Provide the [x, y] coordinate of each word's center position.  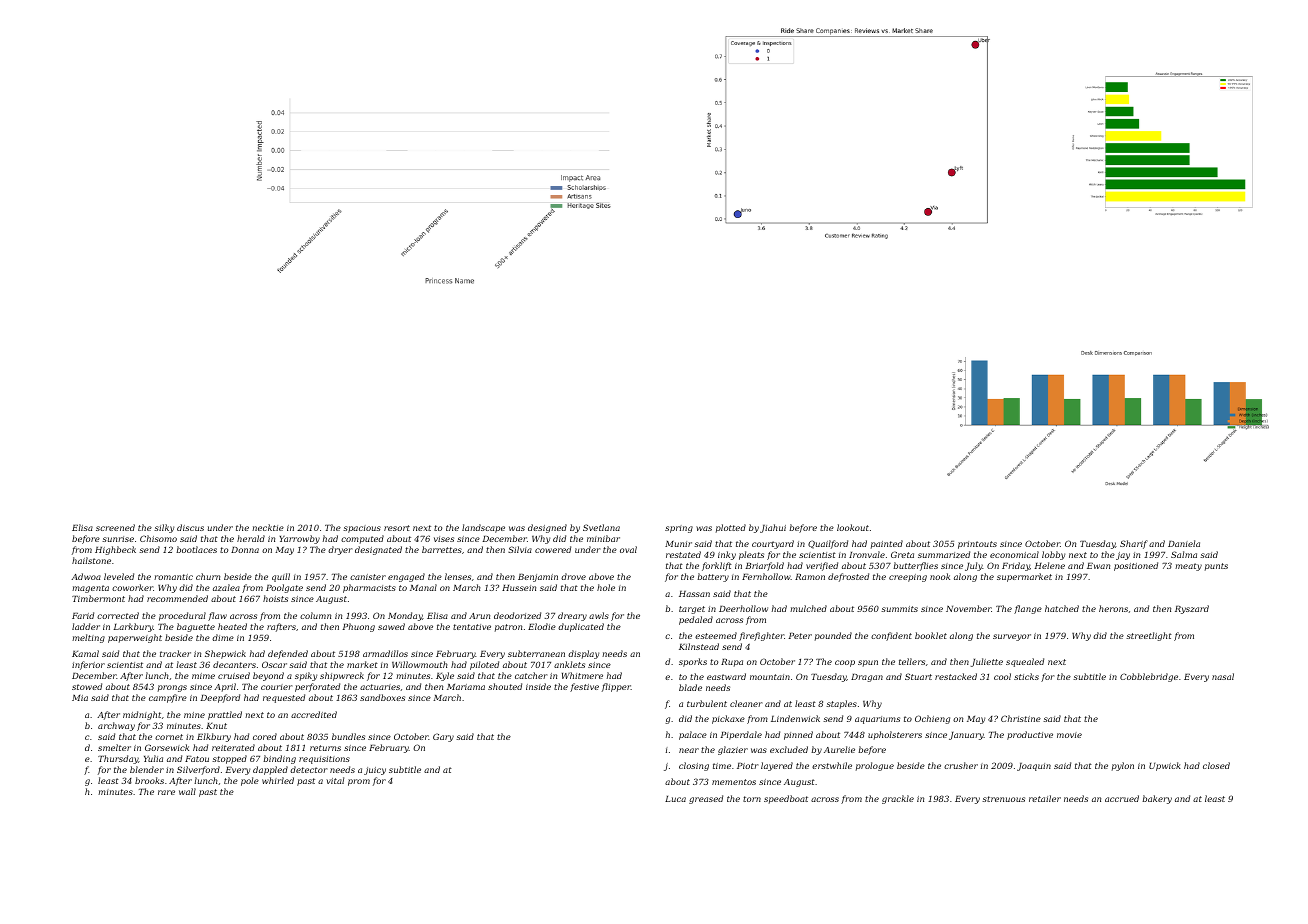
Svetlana [601, 527]
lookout [853, 527]
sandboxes [382, 697]
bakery [1157, 799]
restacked [956, 676]
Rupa [732, 663]
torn [752, 799]
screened [115, 527]
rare [166, 792]
